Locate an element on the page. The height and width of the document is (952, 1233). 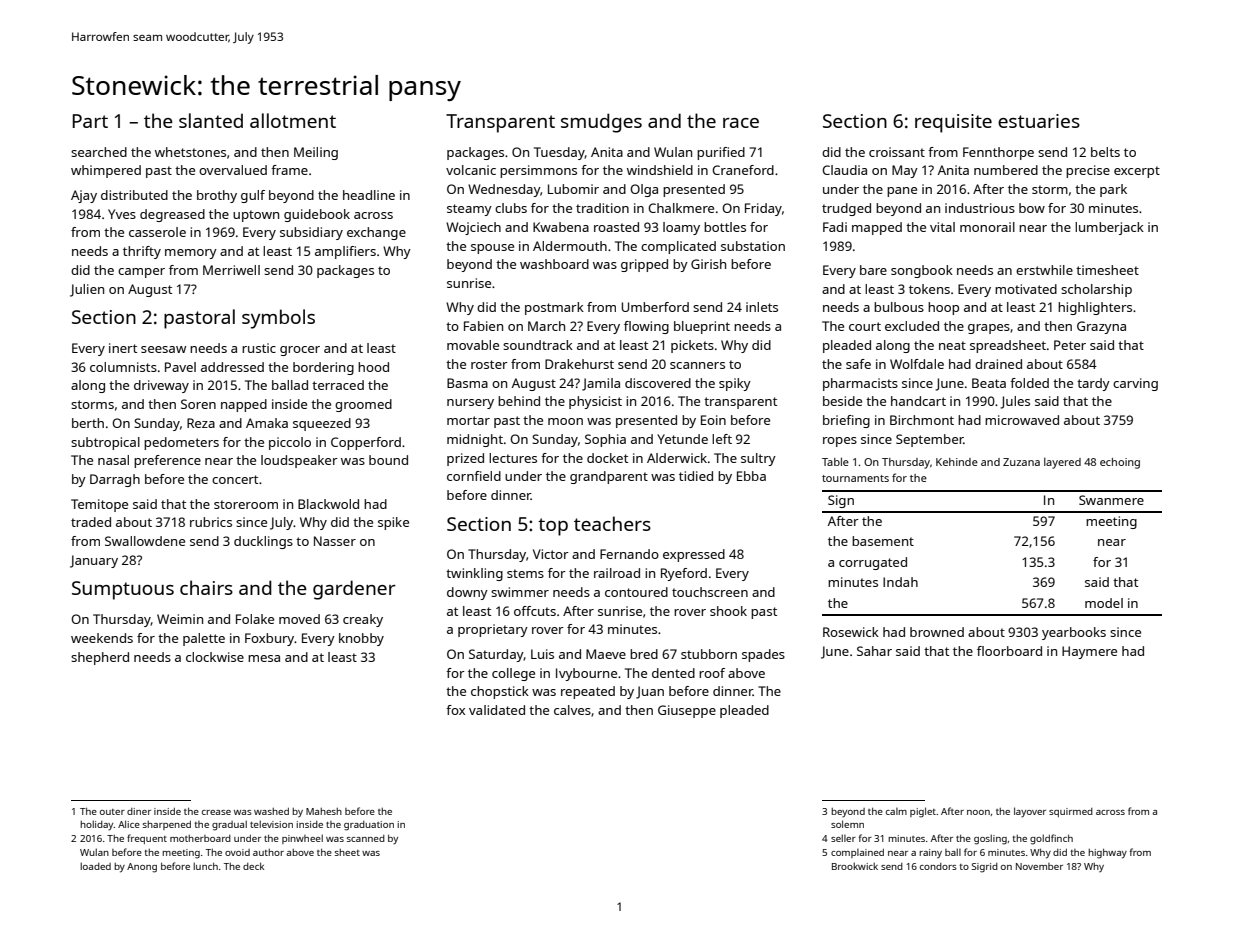
Haymere is located at coordinates (1089, 652).
